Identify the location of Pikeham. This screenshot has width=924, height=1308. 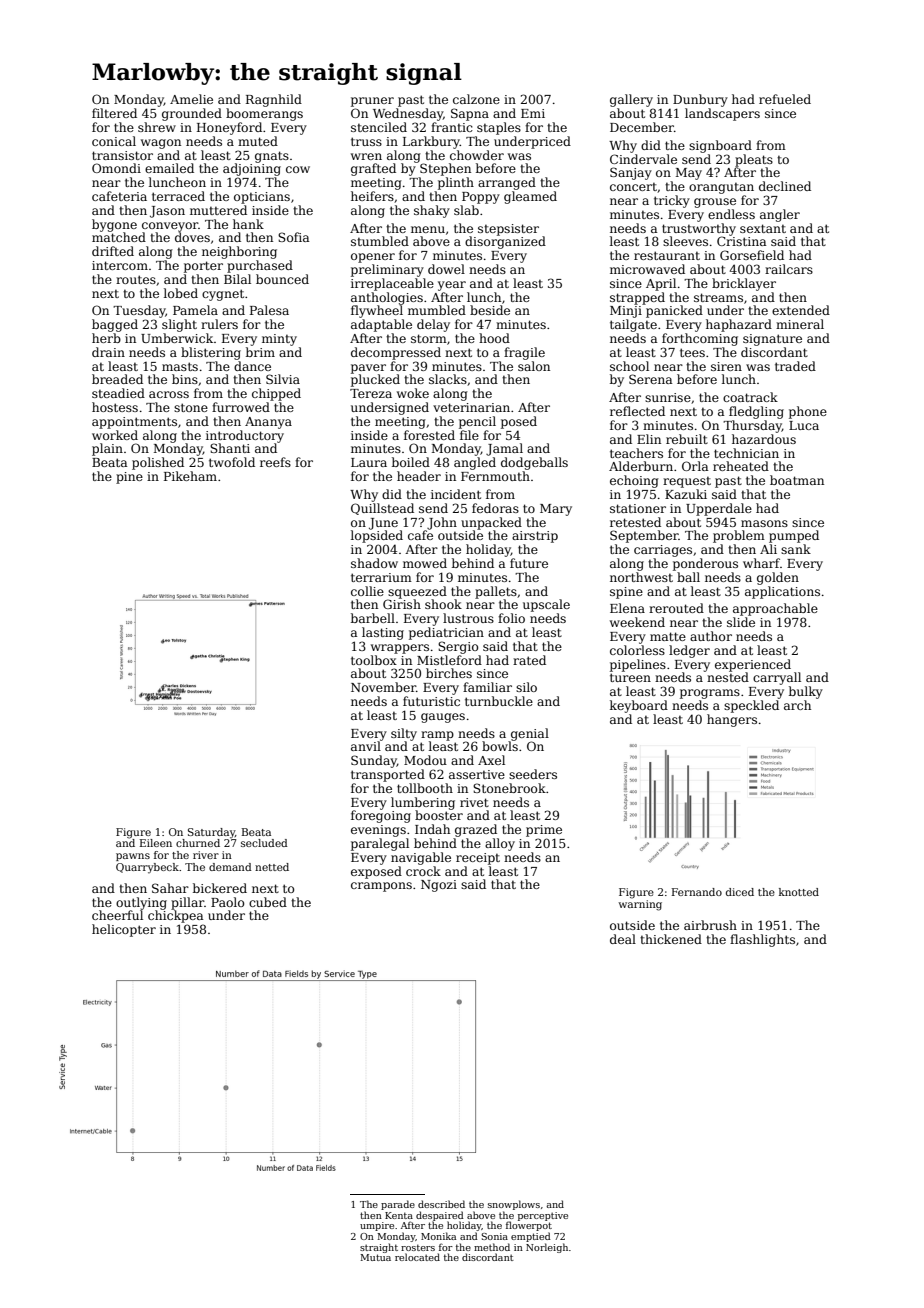
(190, 476).
